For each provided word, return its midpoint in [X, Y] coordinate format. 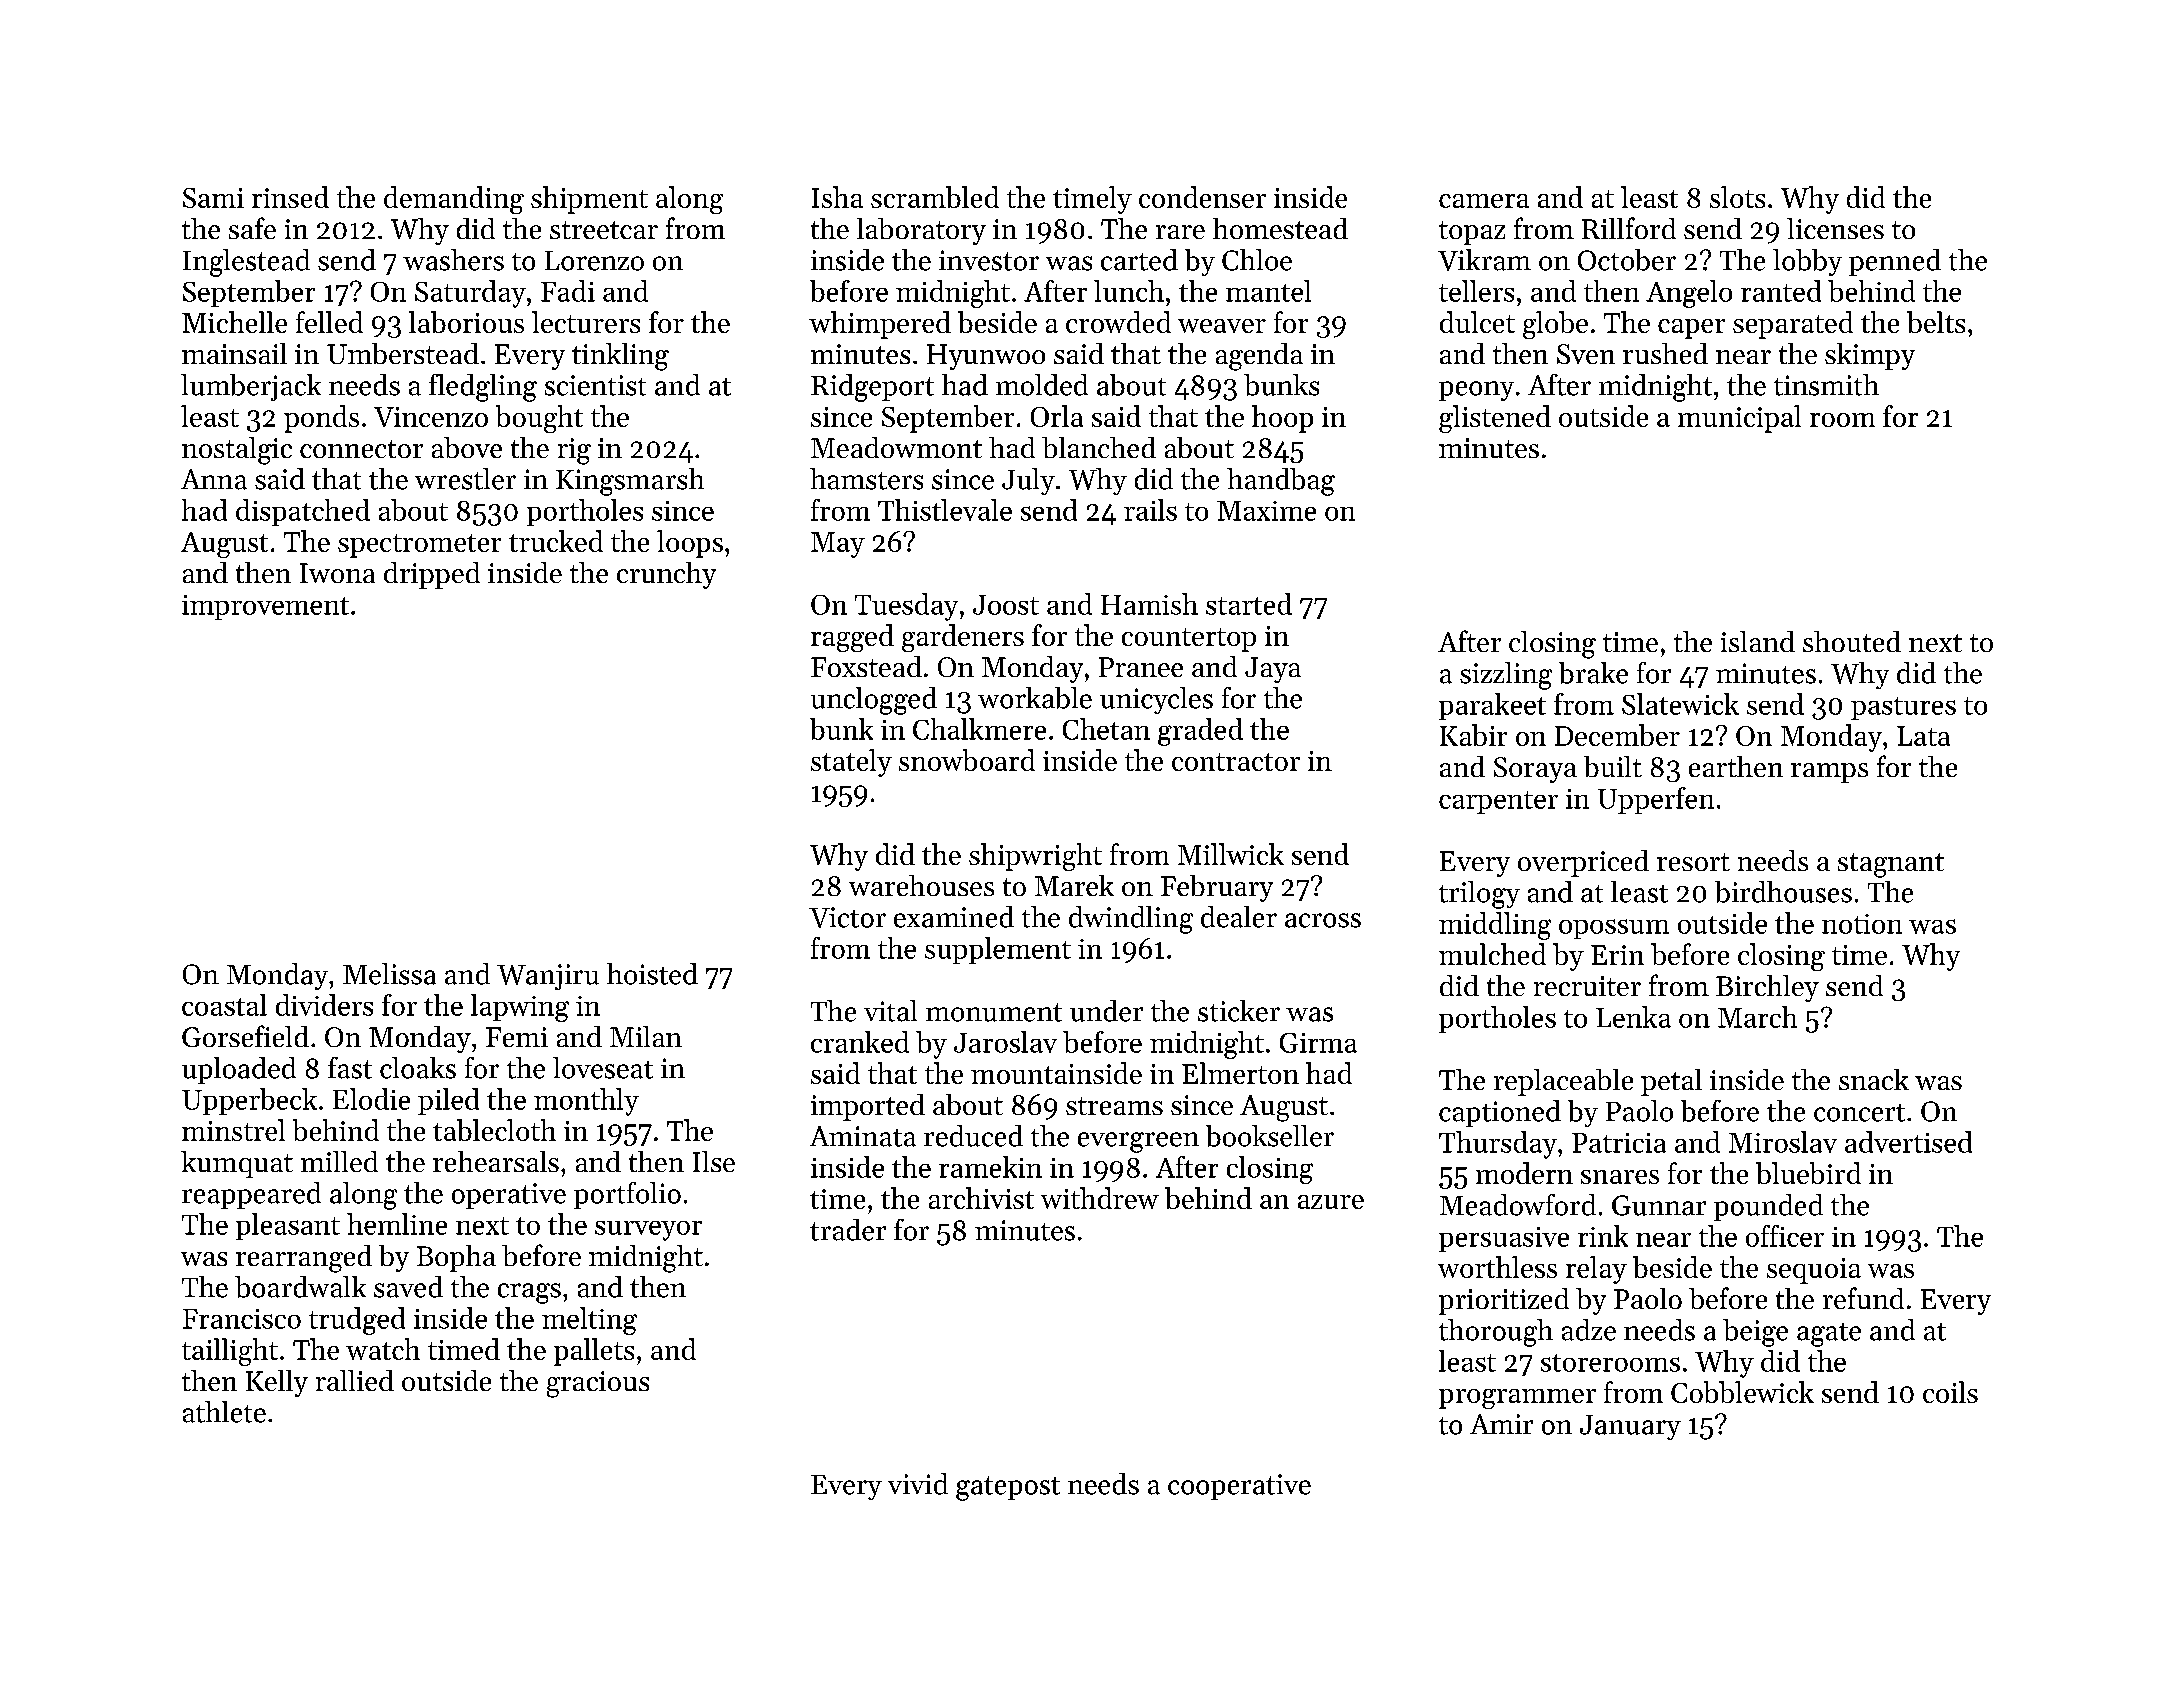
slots [1737, 197]
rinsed [290, 197]
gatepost [1008, 1488]
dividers [324, 1005]
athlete [224, 1412]
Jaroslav [1005, 1042]
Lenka [1633, 1017]
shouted [1852, 641]
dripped [432, 575]
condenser [1202, 197]
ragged [852, 638]
